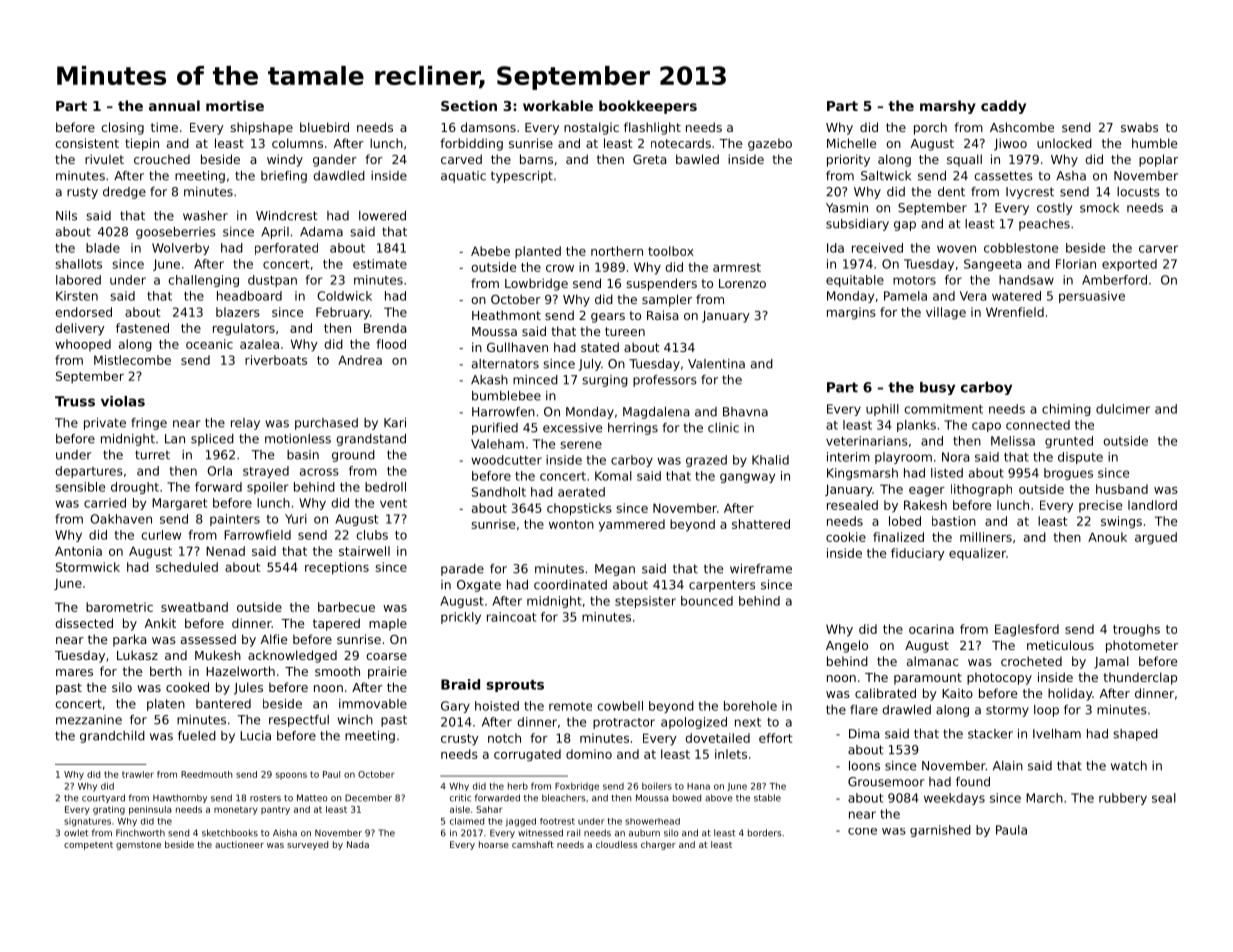 This screenshot has height=952, width=1233. What do you see at coordinates (75, 401) in the screenshot?
I see `Truss` at bounding box center [75, 401].
